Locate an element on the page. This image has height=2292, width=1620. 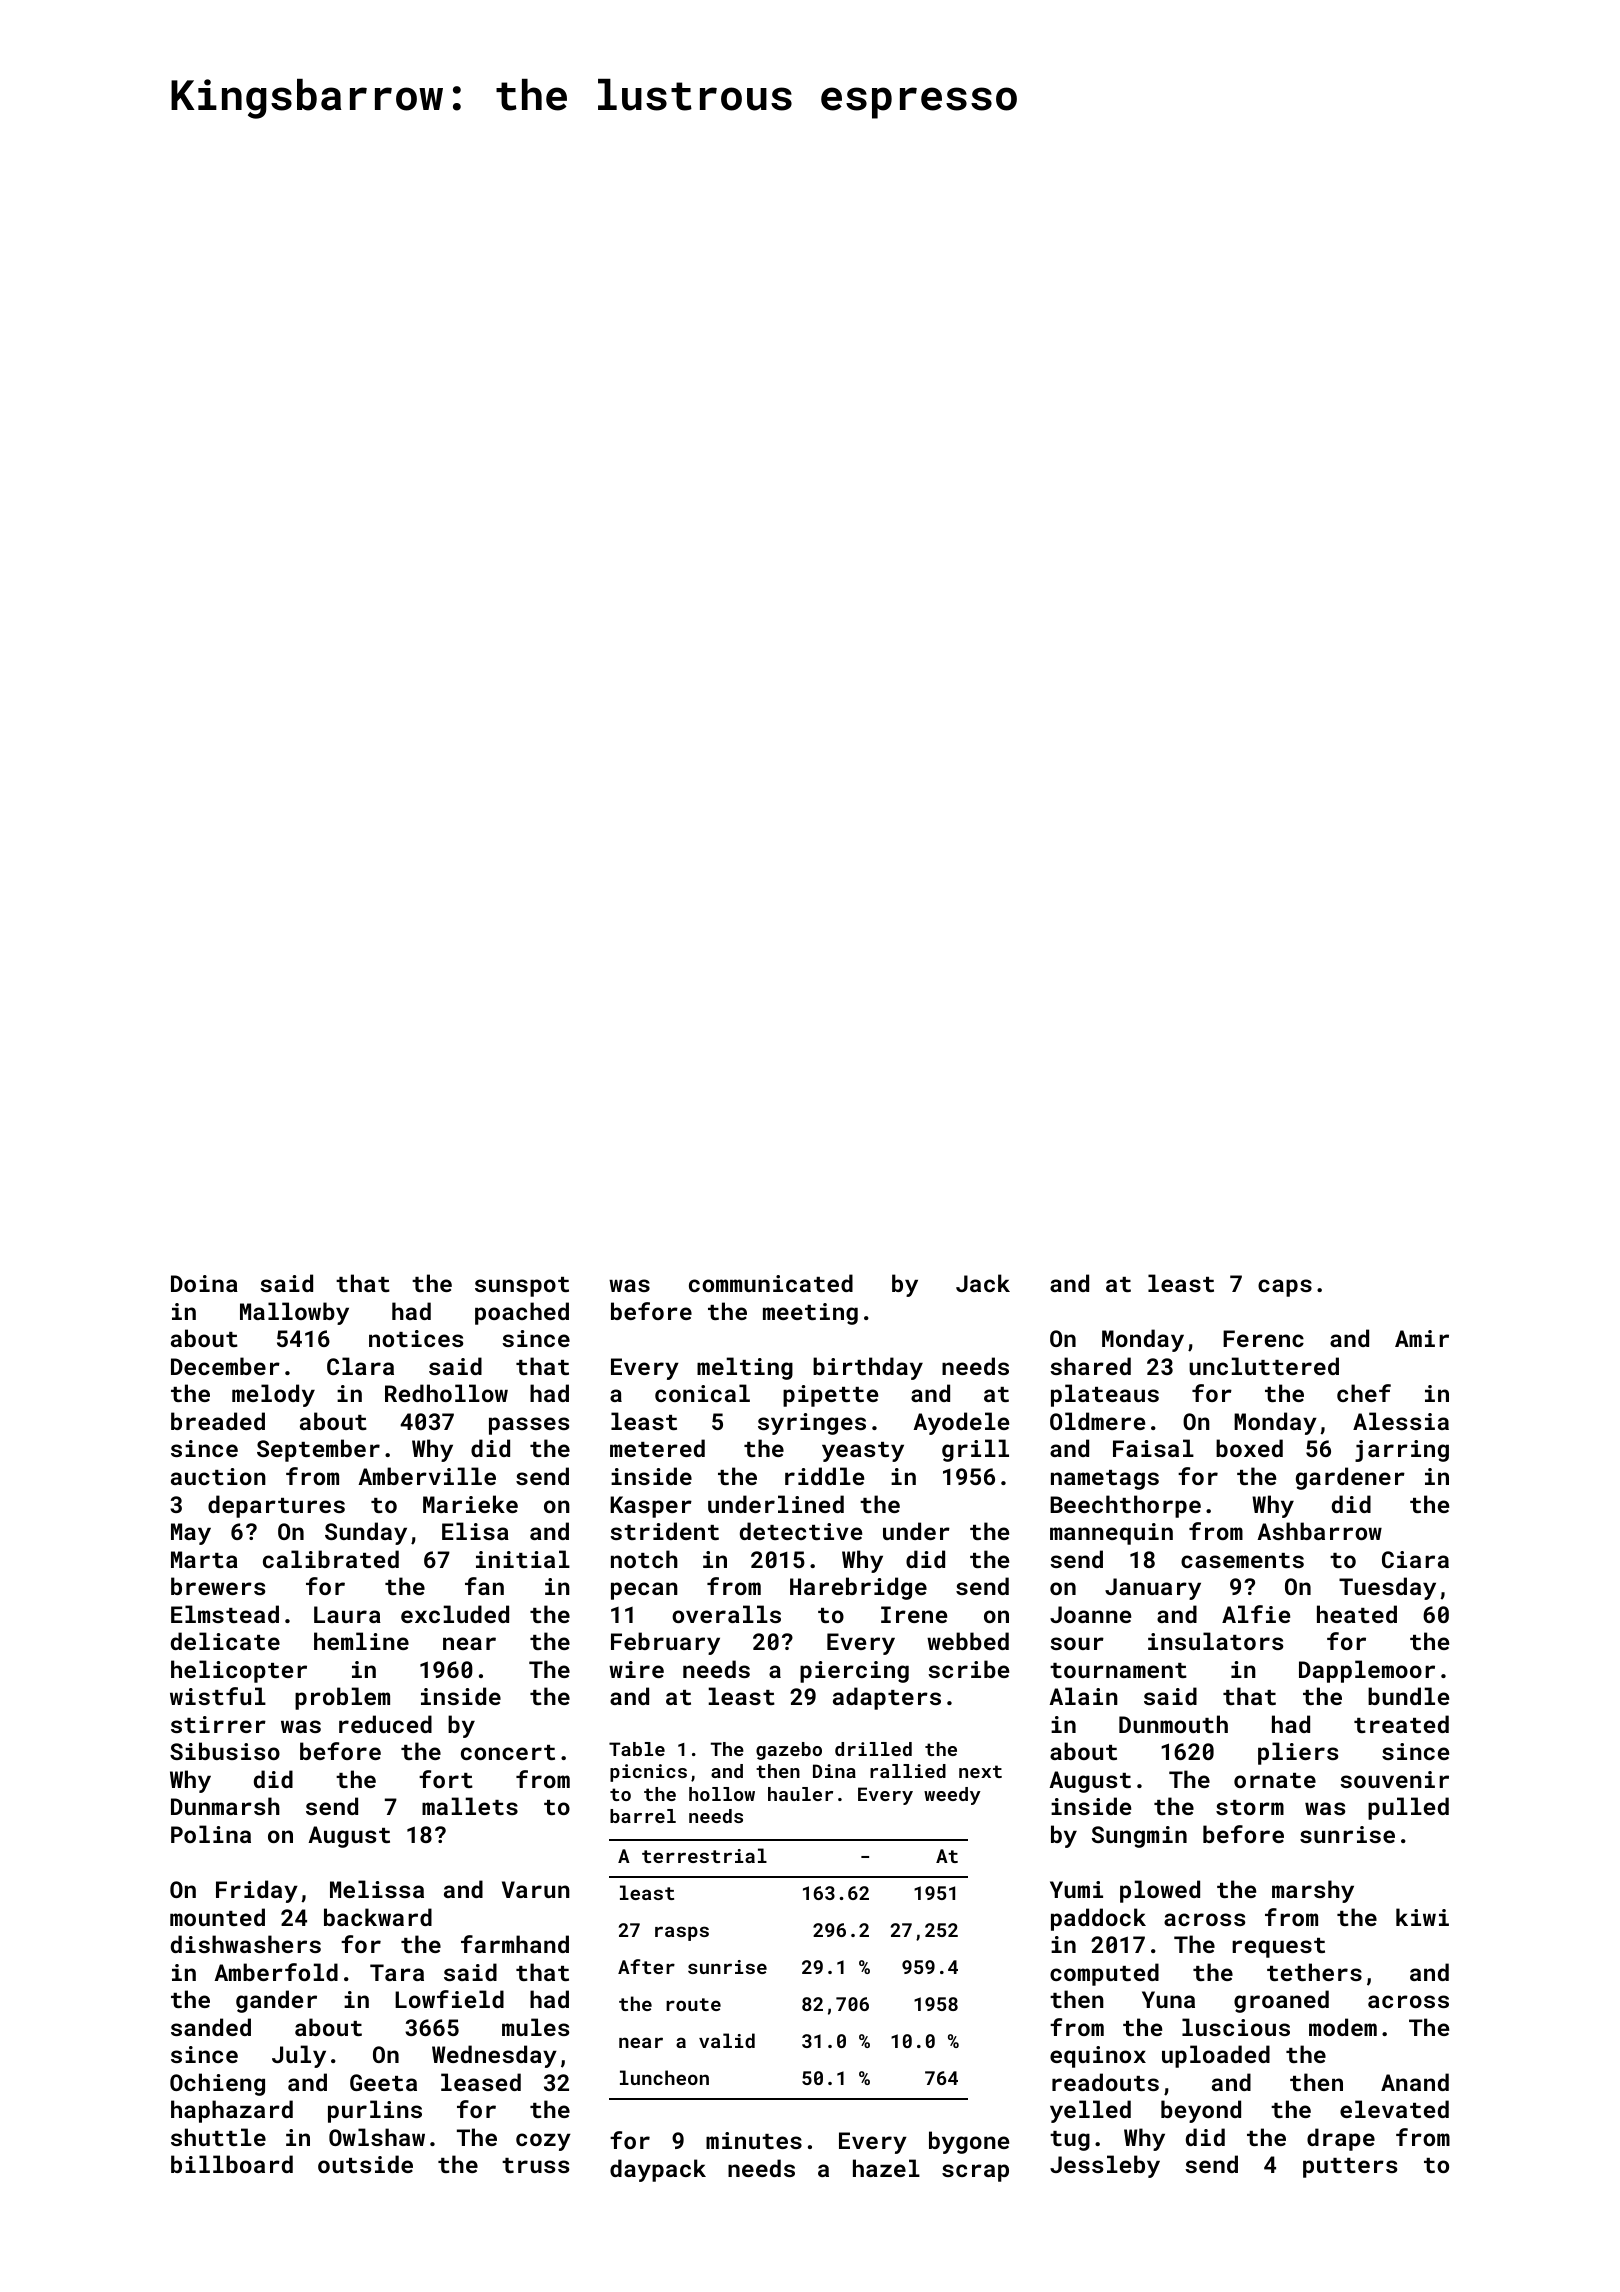
Amberville is located at coordinates (427, 1476).
